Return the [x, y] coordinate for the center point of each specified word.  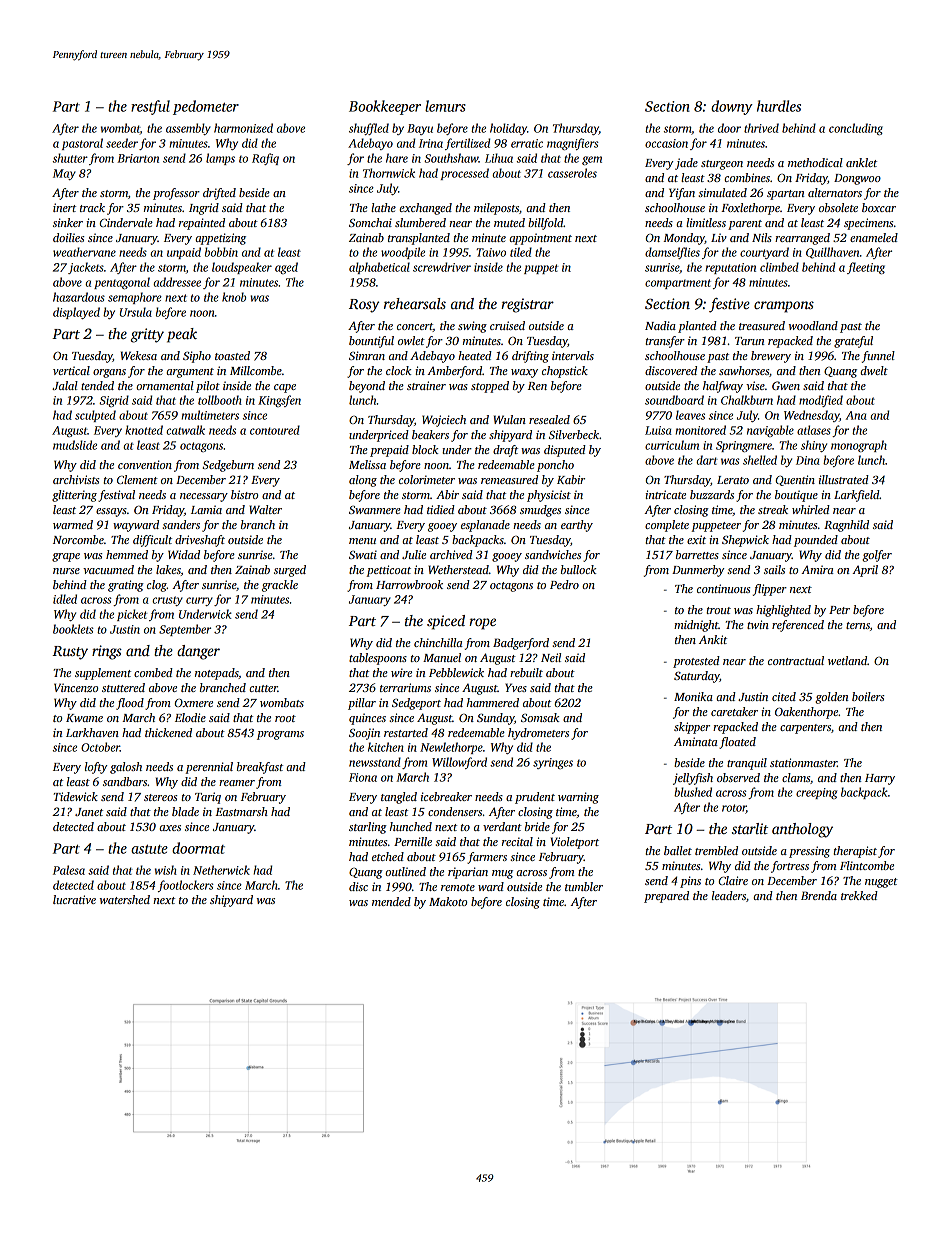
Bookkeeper [385, 107]
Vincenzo [76, 687]
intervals [573, 355]
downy [732, 107]
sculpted [95, 416]
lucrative [74, 899]
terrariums [405, 687]
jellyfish [693, 779]
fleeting [866, 268]
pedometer [206, 107]
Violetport [575, 843]
